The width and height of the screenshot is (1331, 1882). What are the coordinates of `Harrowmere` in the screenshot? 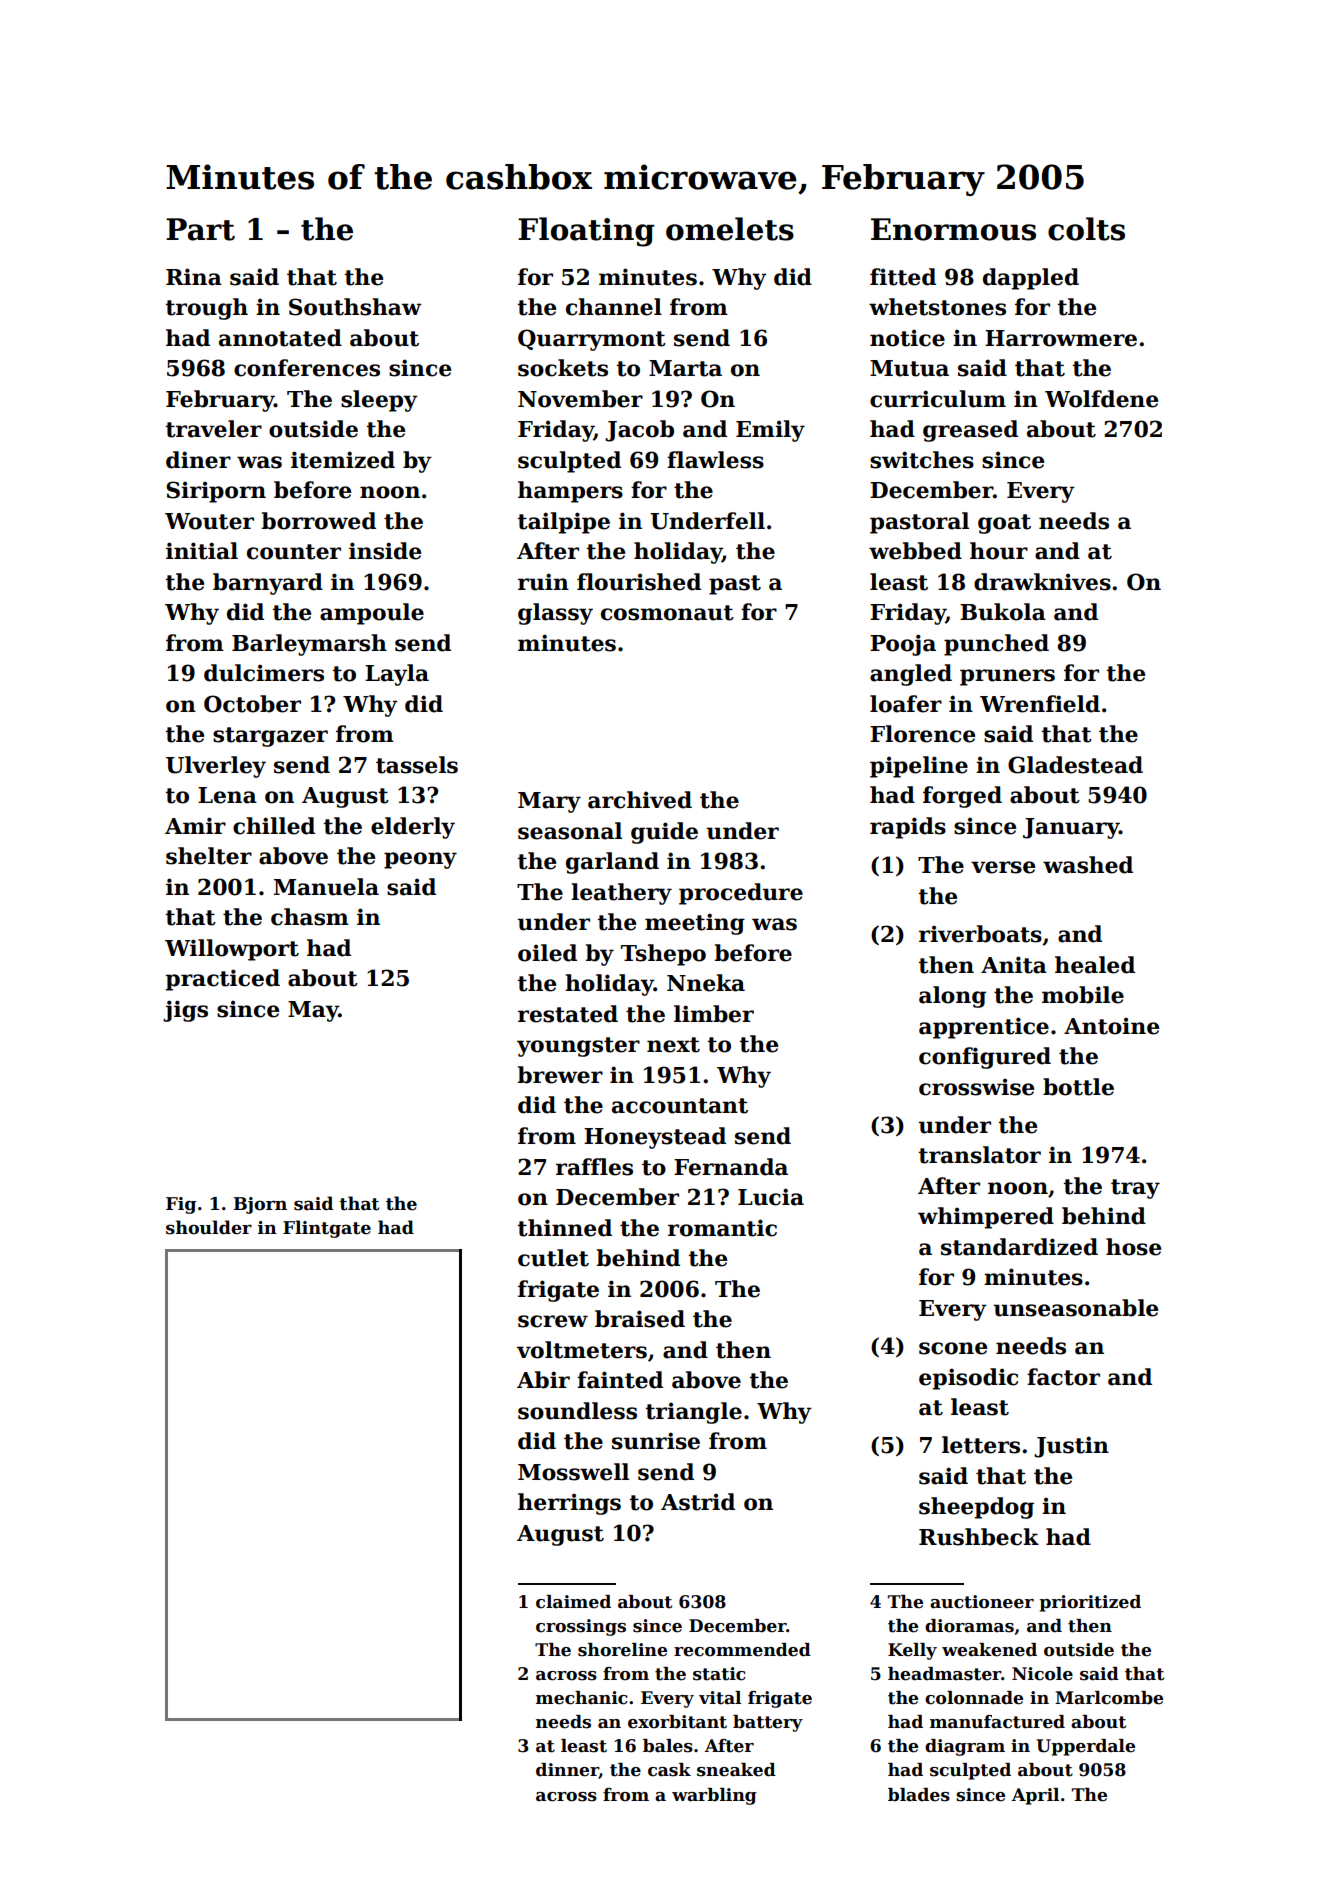 It's located at (1061, 338).
